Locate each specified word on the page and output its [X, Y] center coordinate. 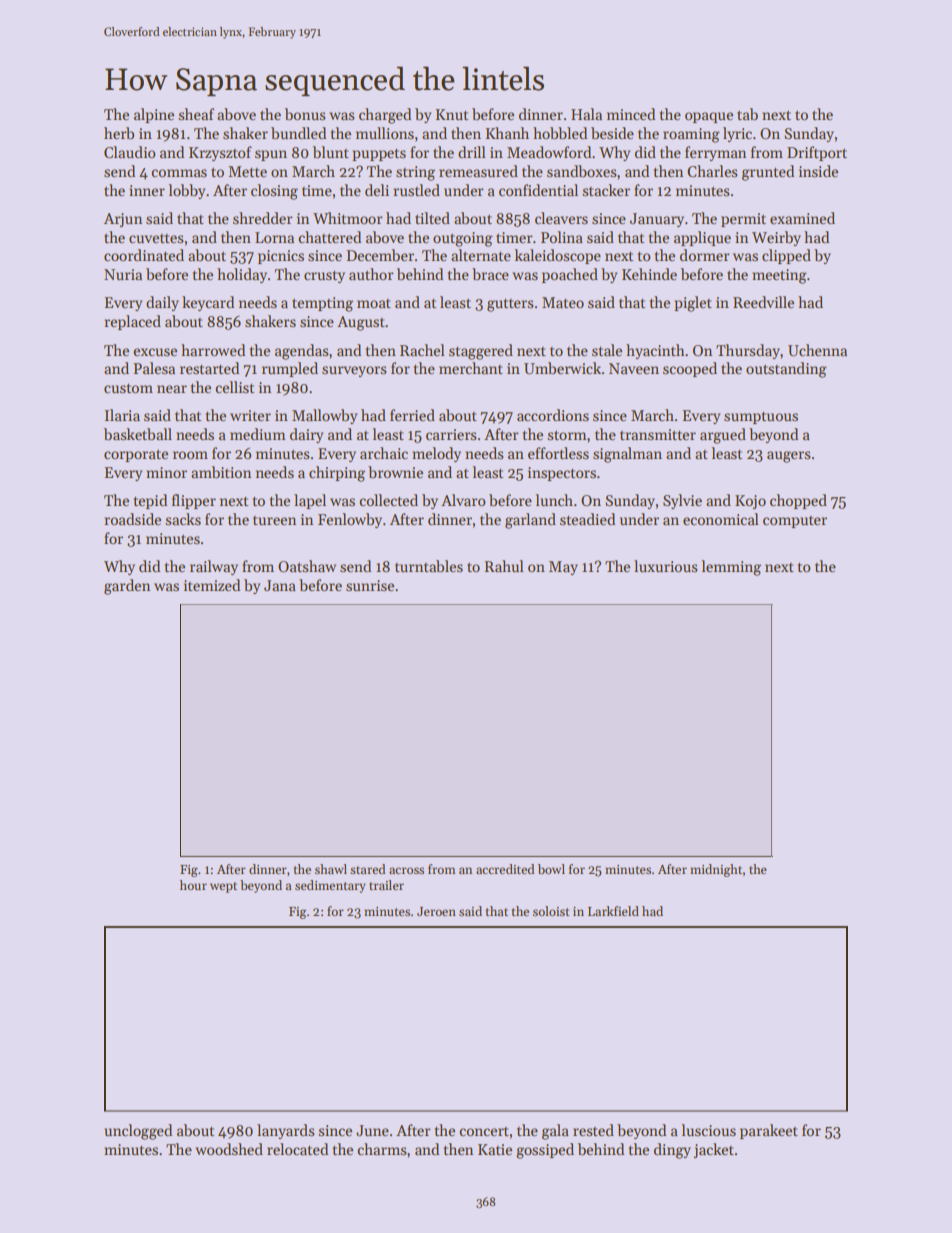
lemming [731, 568]
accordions [553, 415]
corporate [136, 455]
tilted [432, 218]
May [563, 568]
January [657, 220]
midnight [716, 870]
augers [789, 457]
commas [179, 173]
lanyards [286, 1131]
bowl [551, 869]
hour [193, 885]
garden [127, 587]
